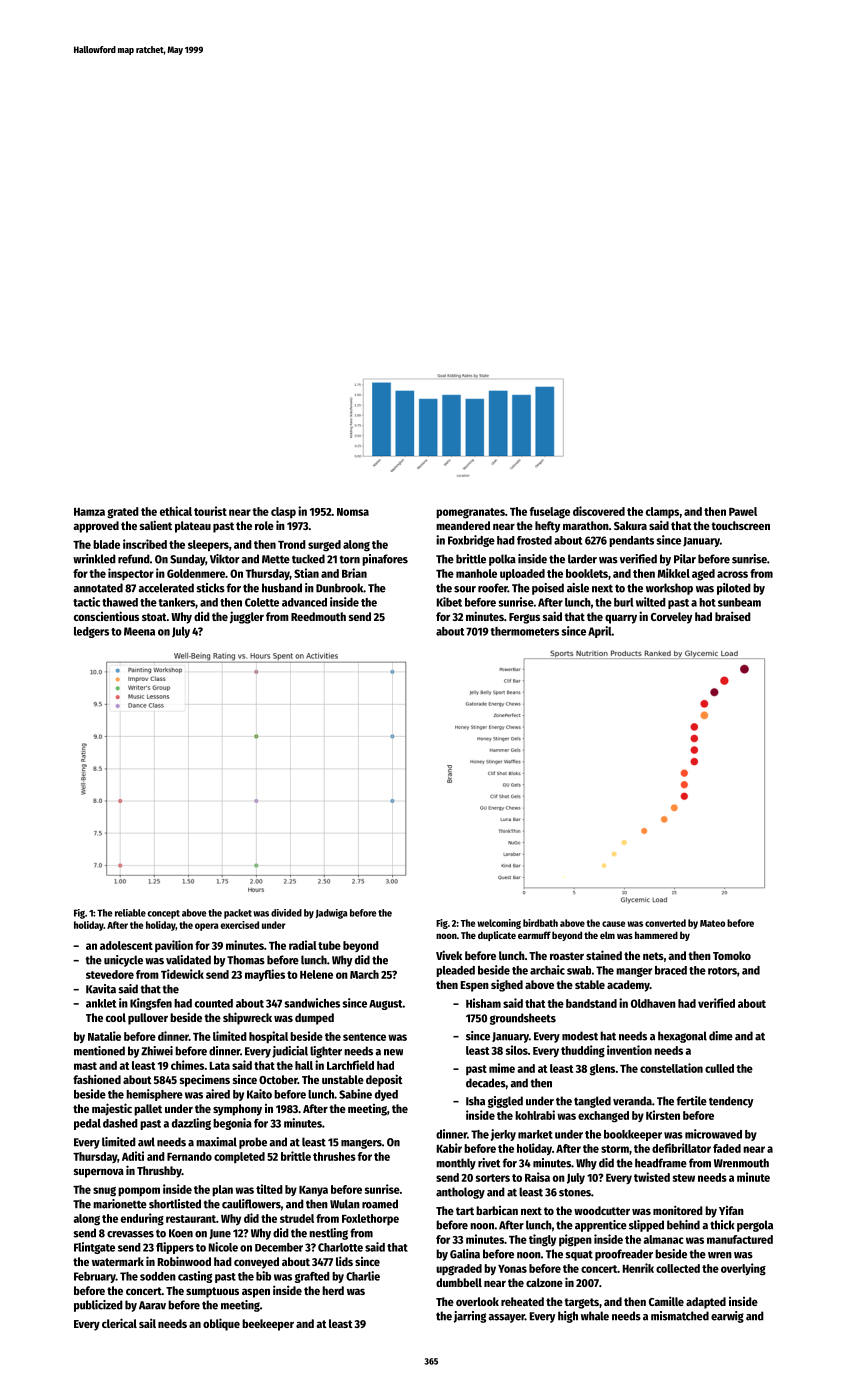 This page has width=849, height=1400. Describe the element at coordinates (712, 923) in the page. I see `Mateo` at that location.
